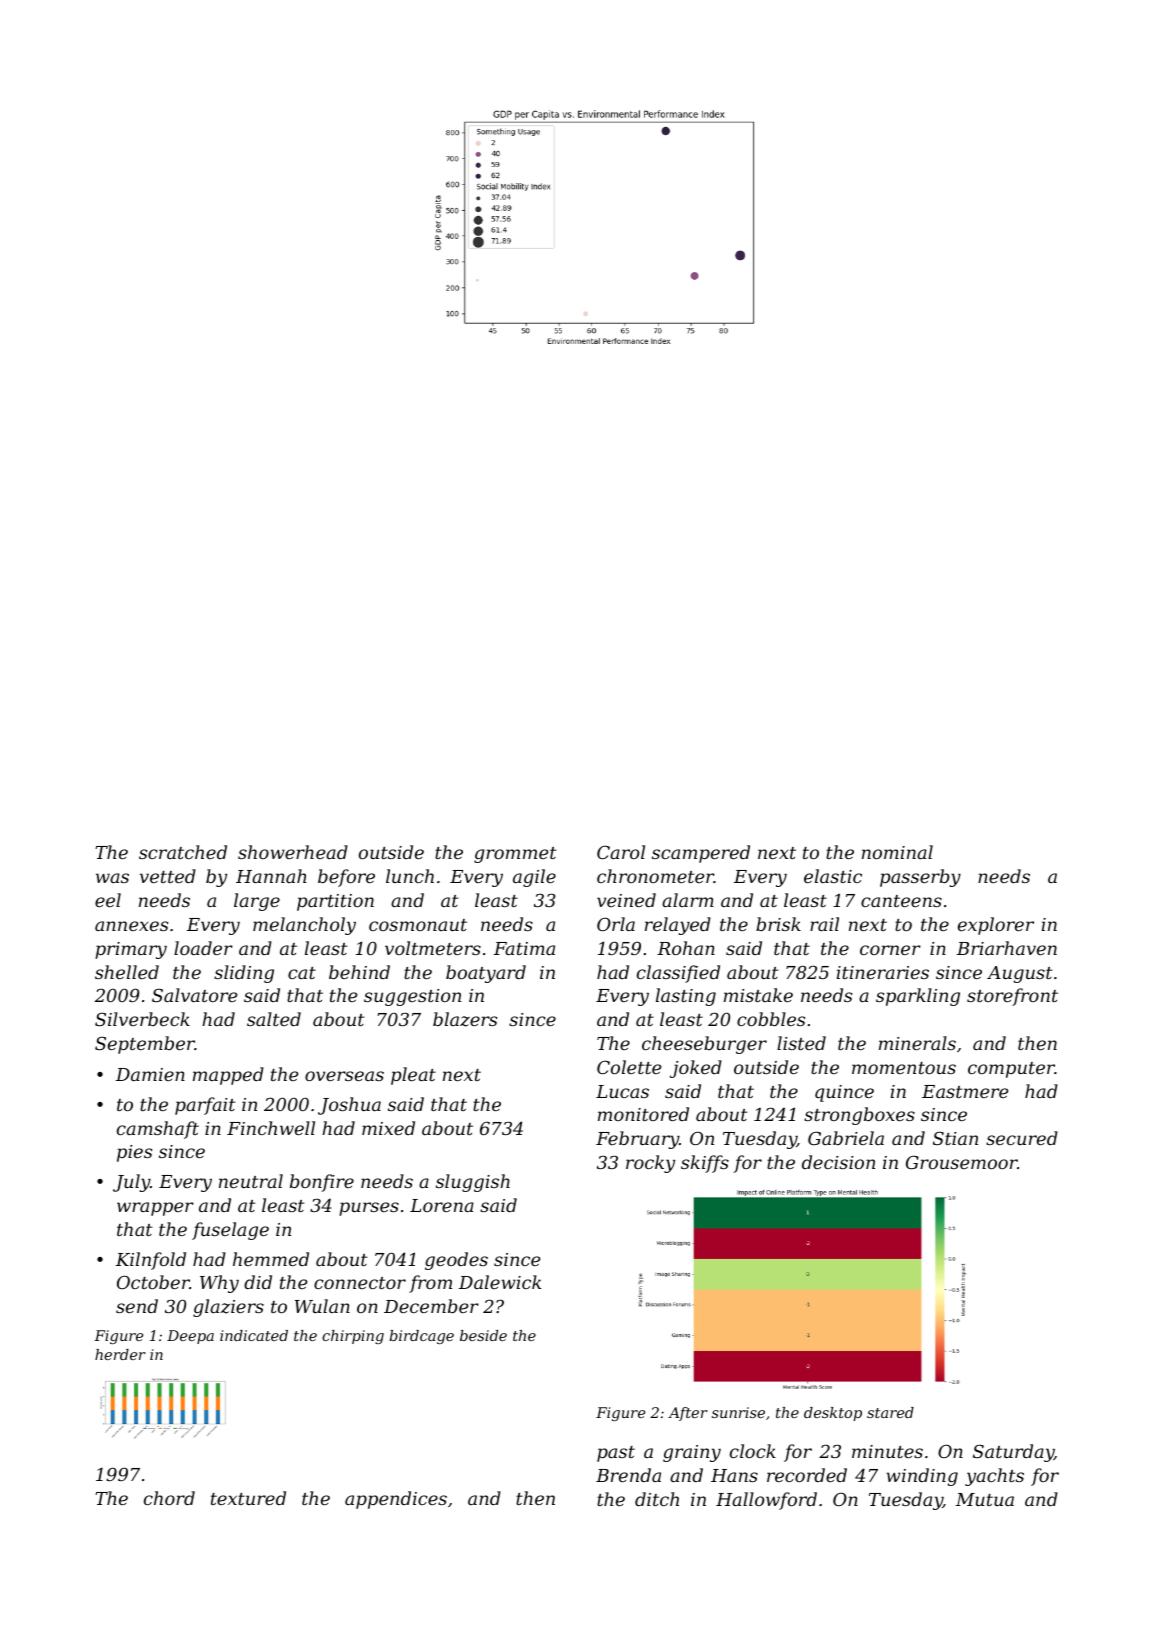 Image resolution: width=1153 pixels, height=1630 pixels. Describe the element at coordinates (628, 1475) in the document. I see `Brenda` at that location.
